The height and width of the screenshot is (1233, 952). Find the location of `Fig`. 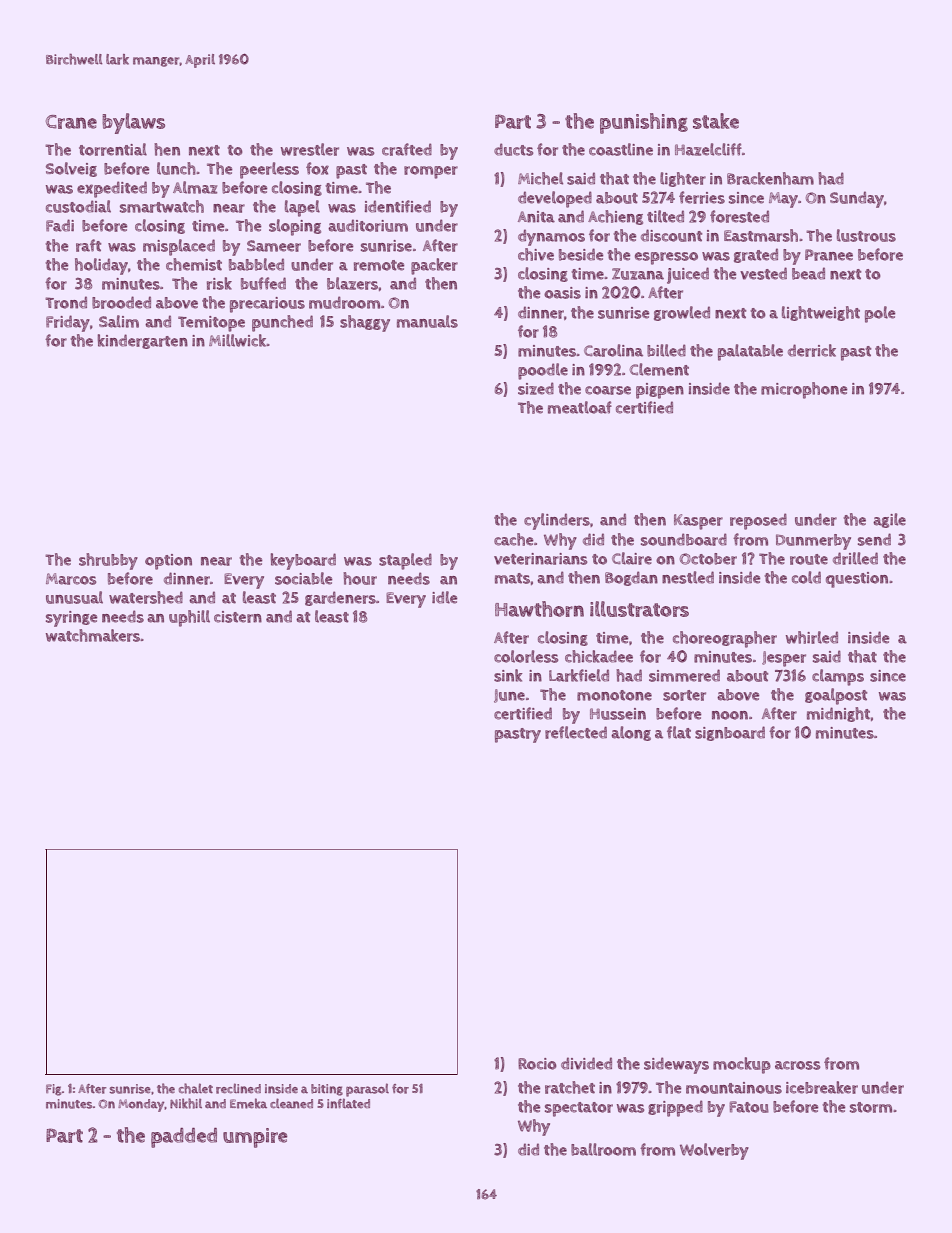

Fig is located at coordinates (54, 1090).
